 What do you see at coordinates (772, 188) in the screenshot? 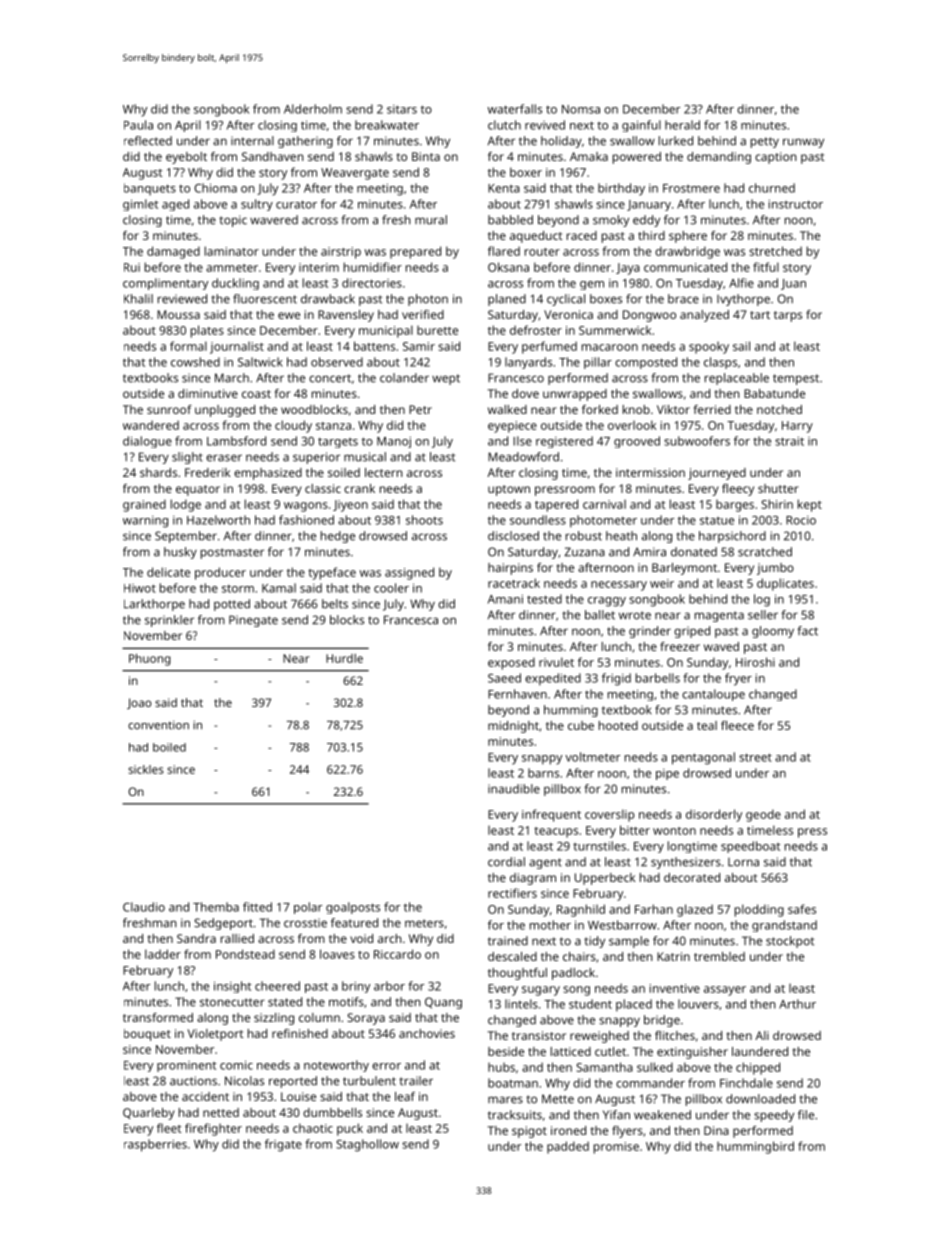
I see `churned` at bounding box center [772, 188].
